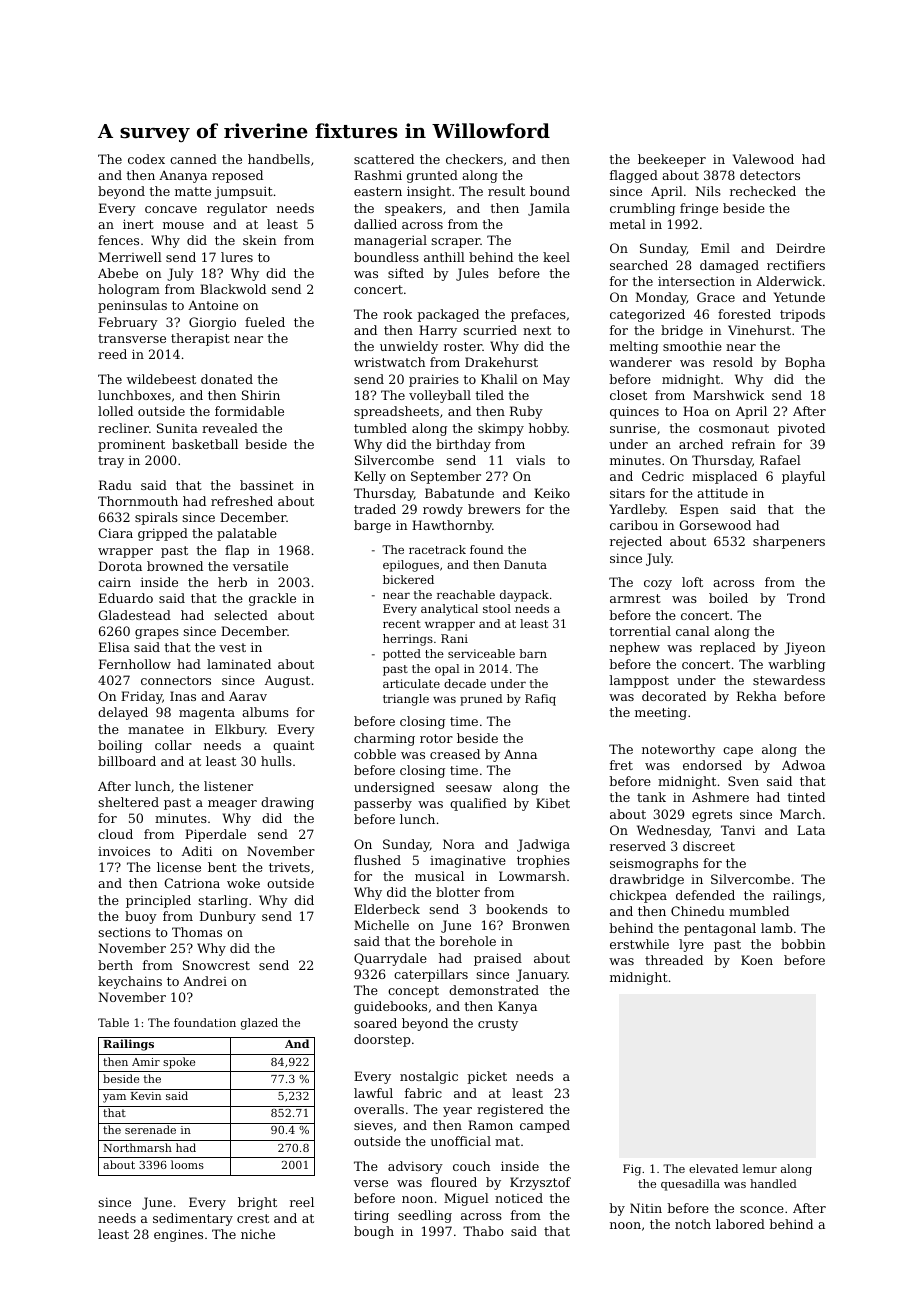 This image has height=1308, width=924. Describe the element at coordinates (260, 240) in the image. I see `skein` at that location.
